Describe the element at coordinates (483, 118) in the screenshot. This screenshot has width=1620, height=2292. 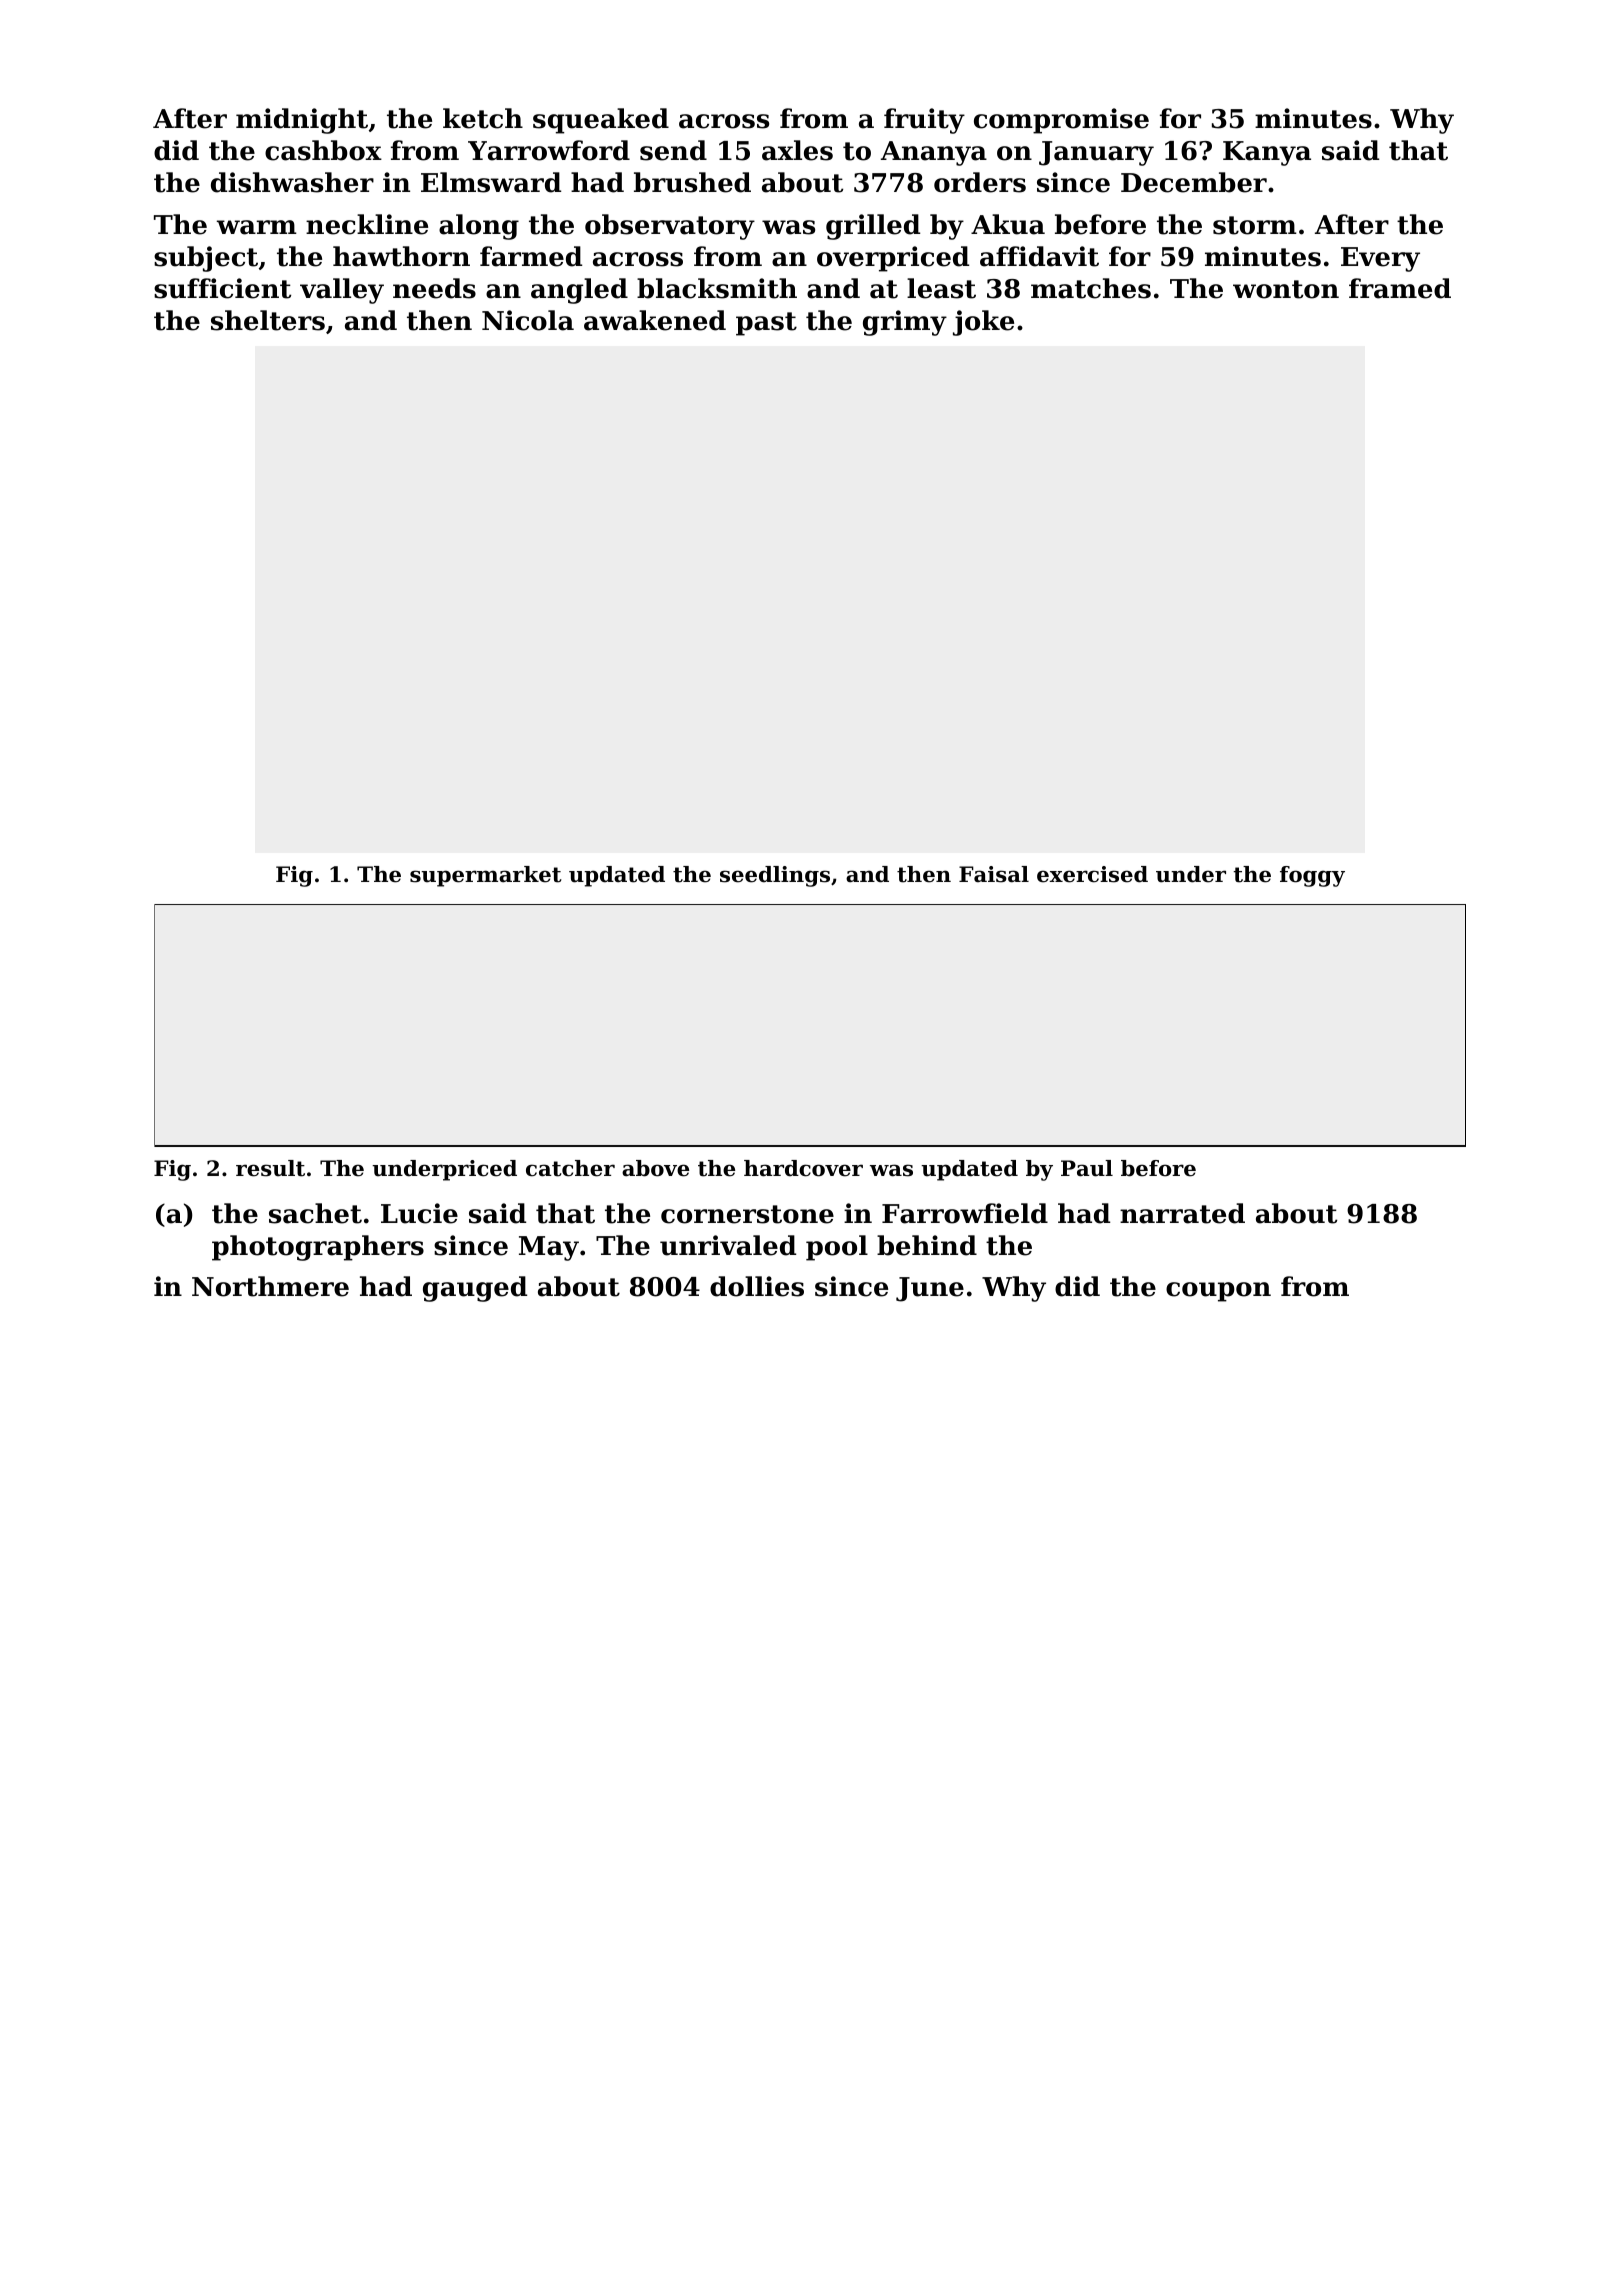
I see `ketch` at that location.
